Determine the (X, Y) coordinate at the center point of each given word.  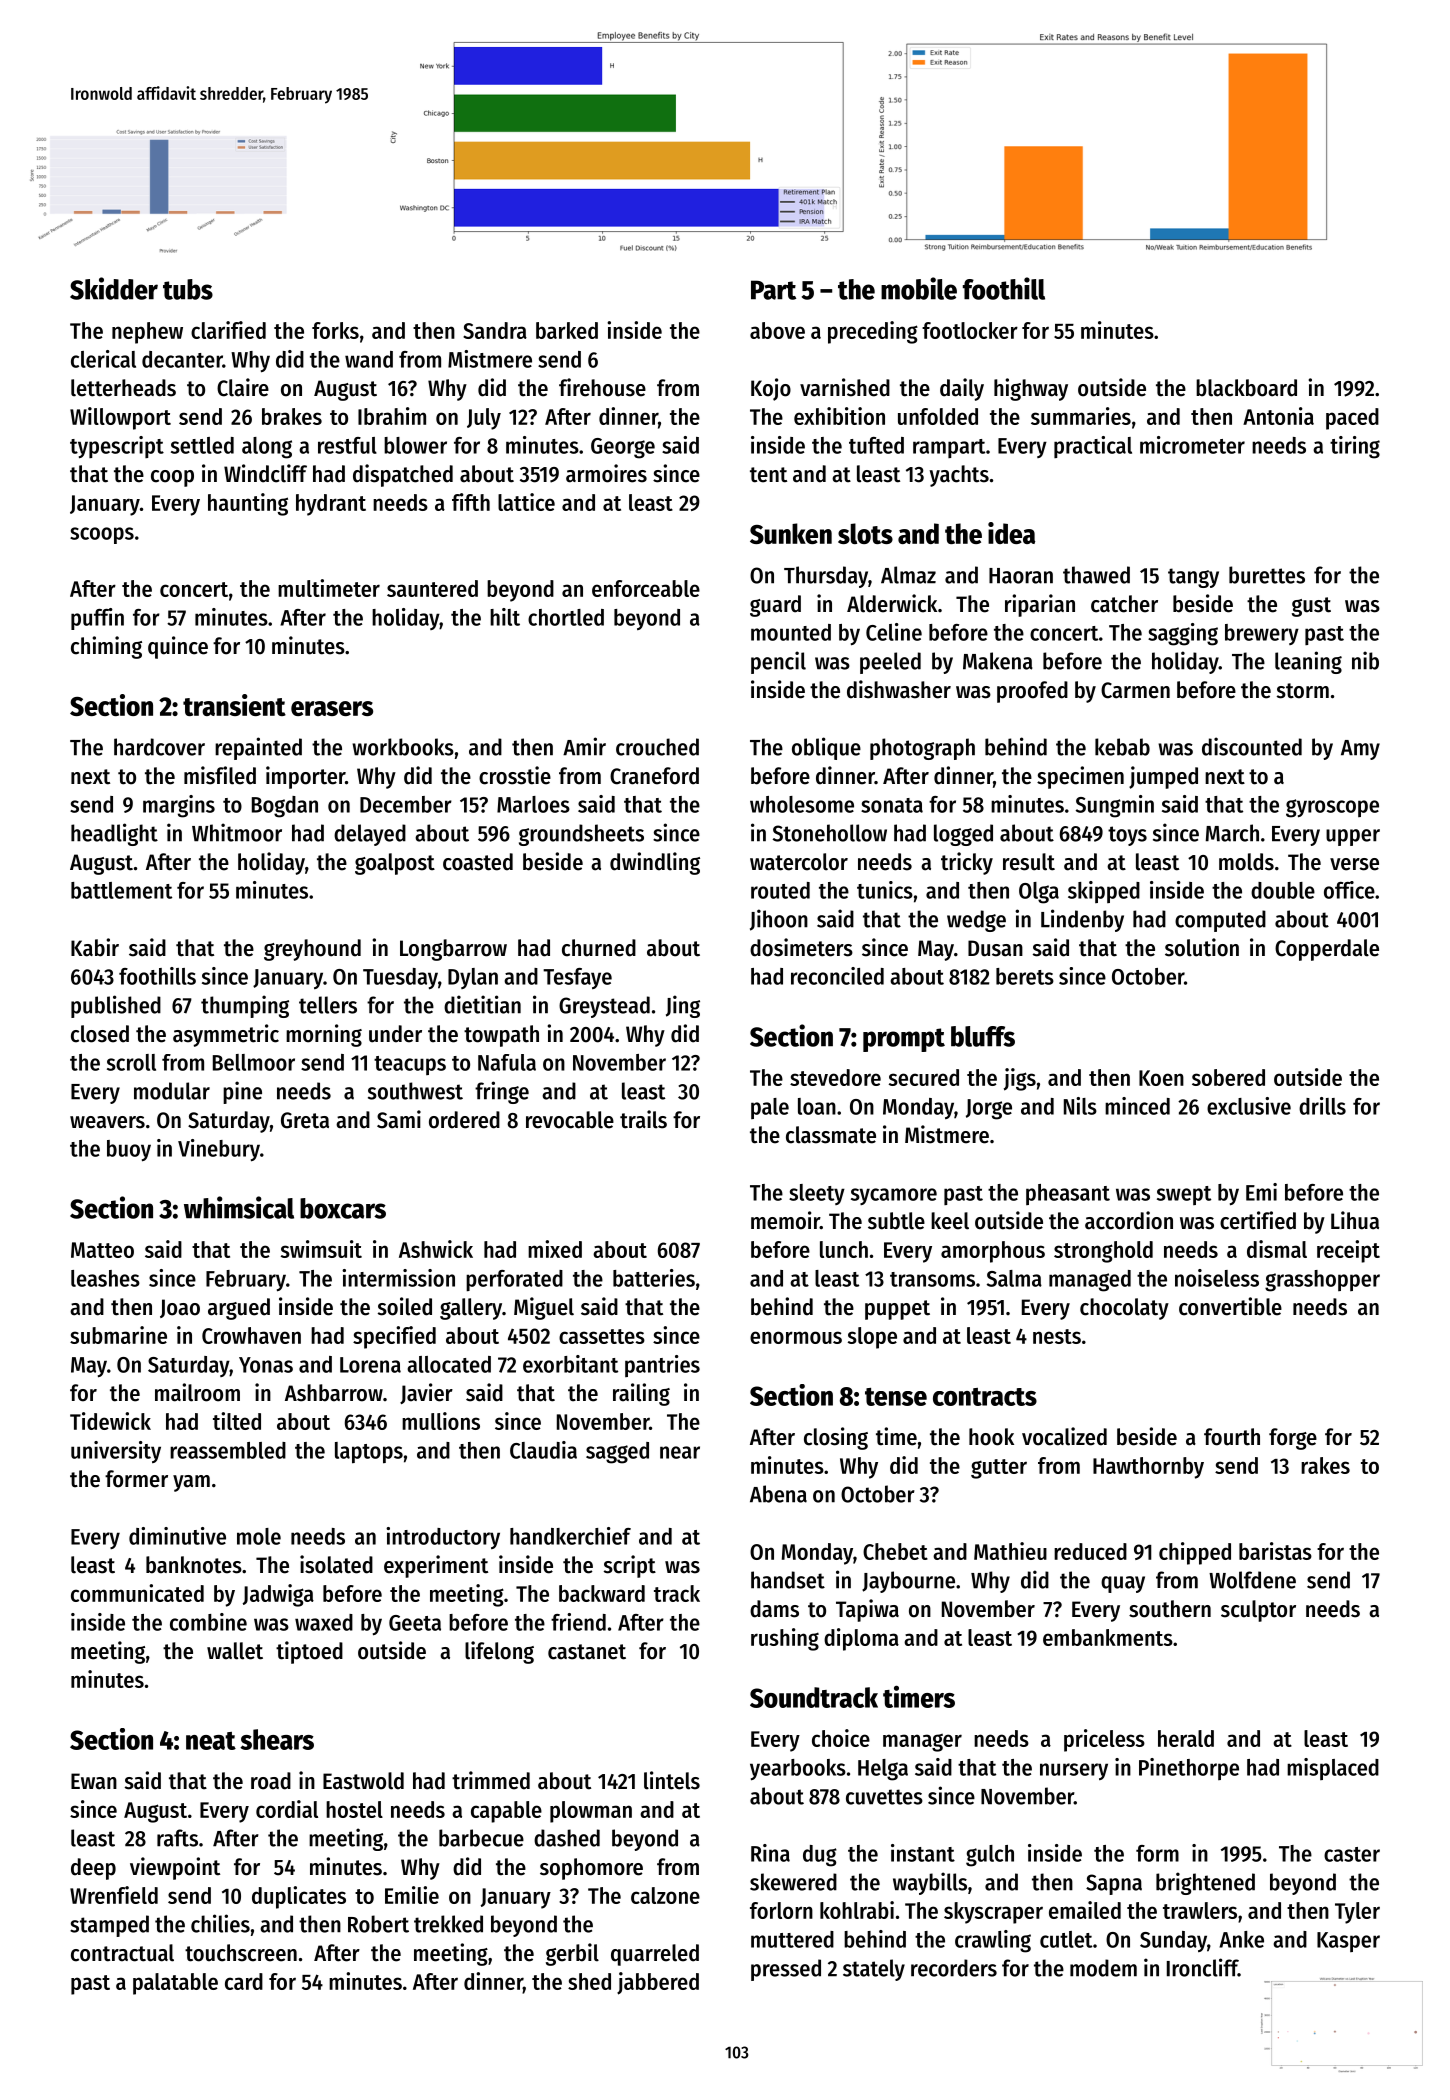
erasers (332, 708)
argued (239, 1309)
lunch (844, 1249)
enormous (796, 1337)
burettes (1267, 575)
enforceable (646, 588)
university (116, 1452)
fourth (1232, 1437)
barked (567, 330)
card (244, 1981)
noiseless (1217, 1278)
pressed (786, 1970)
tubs (188, 289)
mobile (919, 288)
